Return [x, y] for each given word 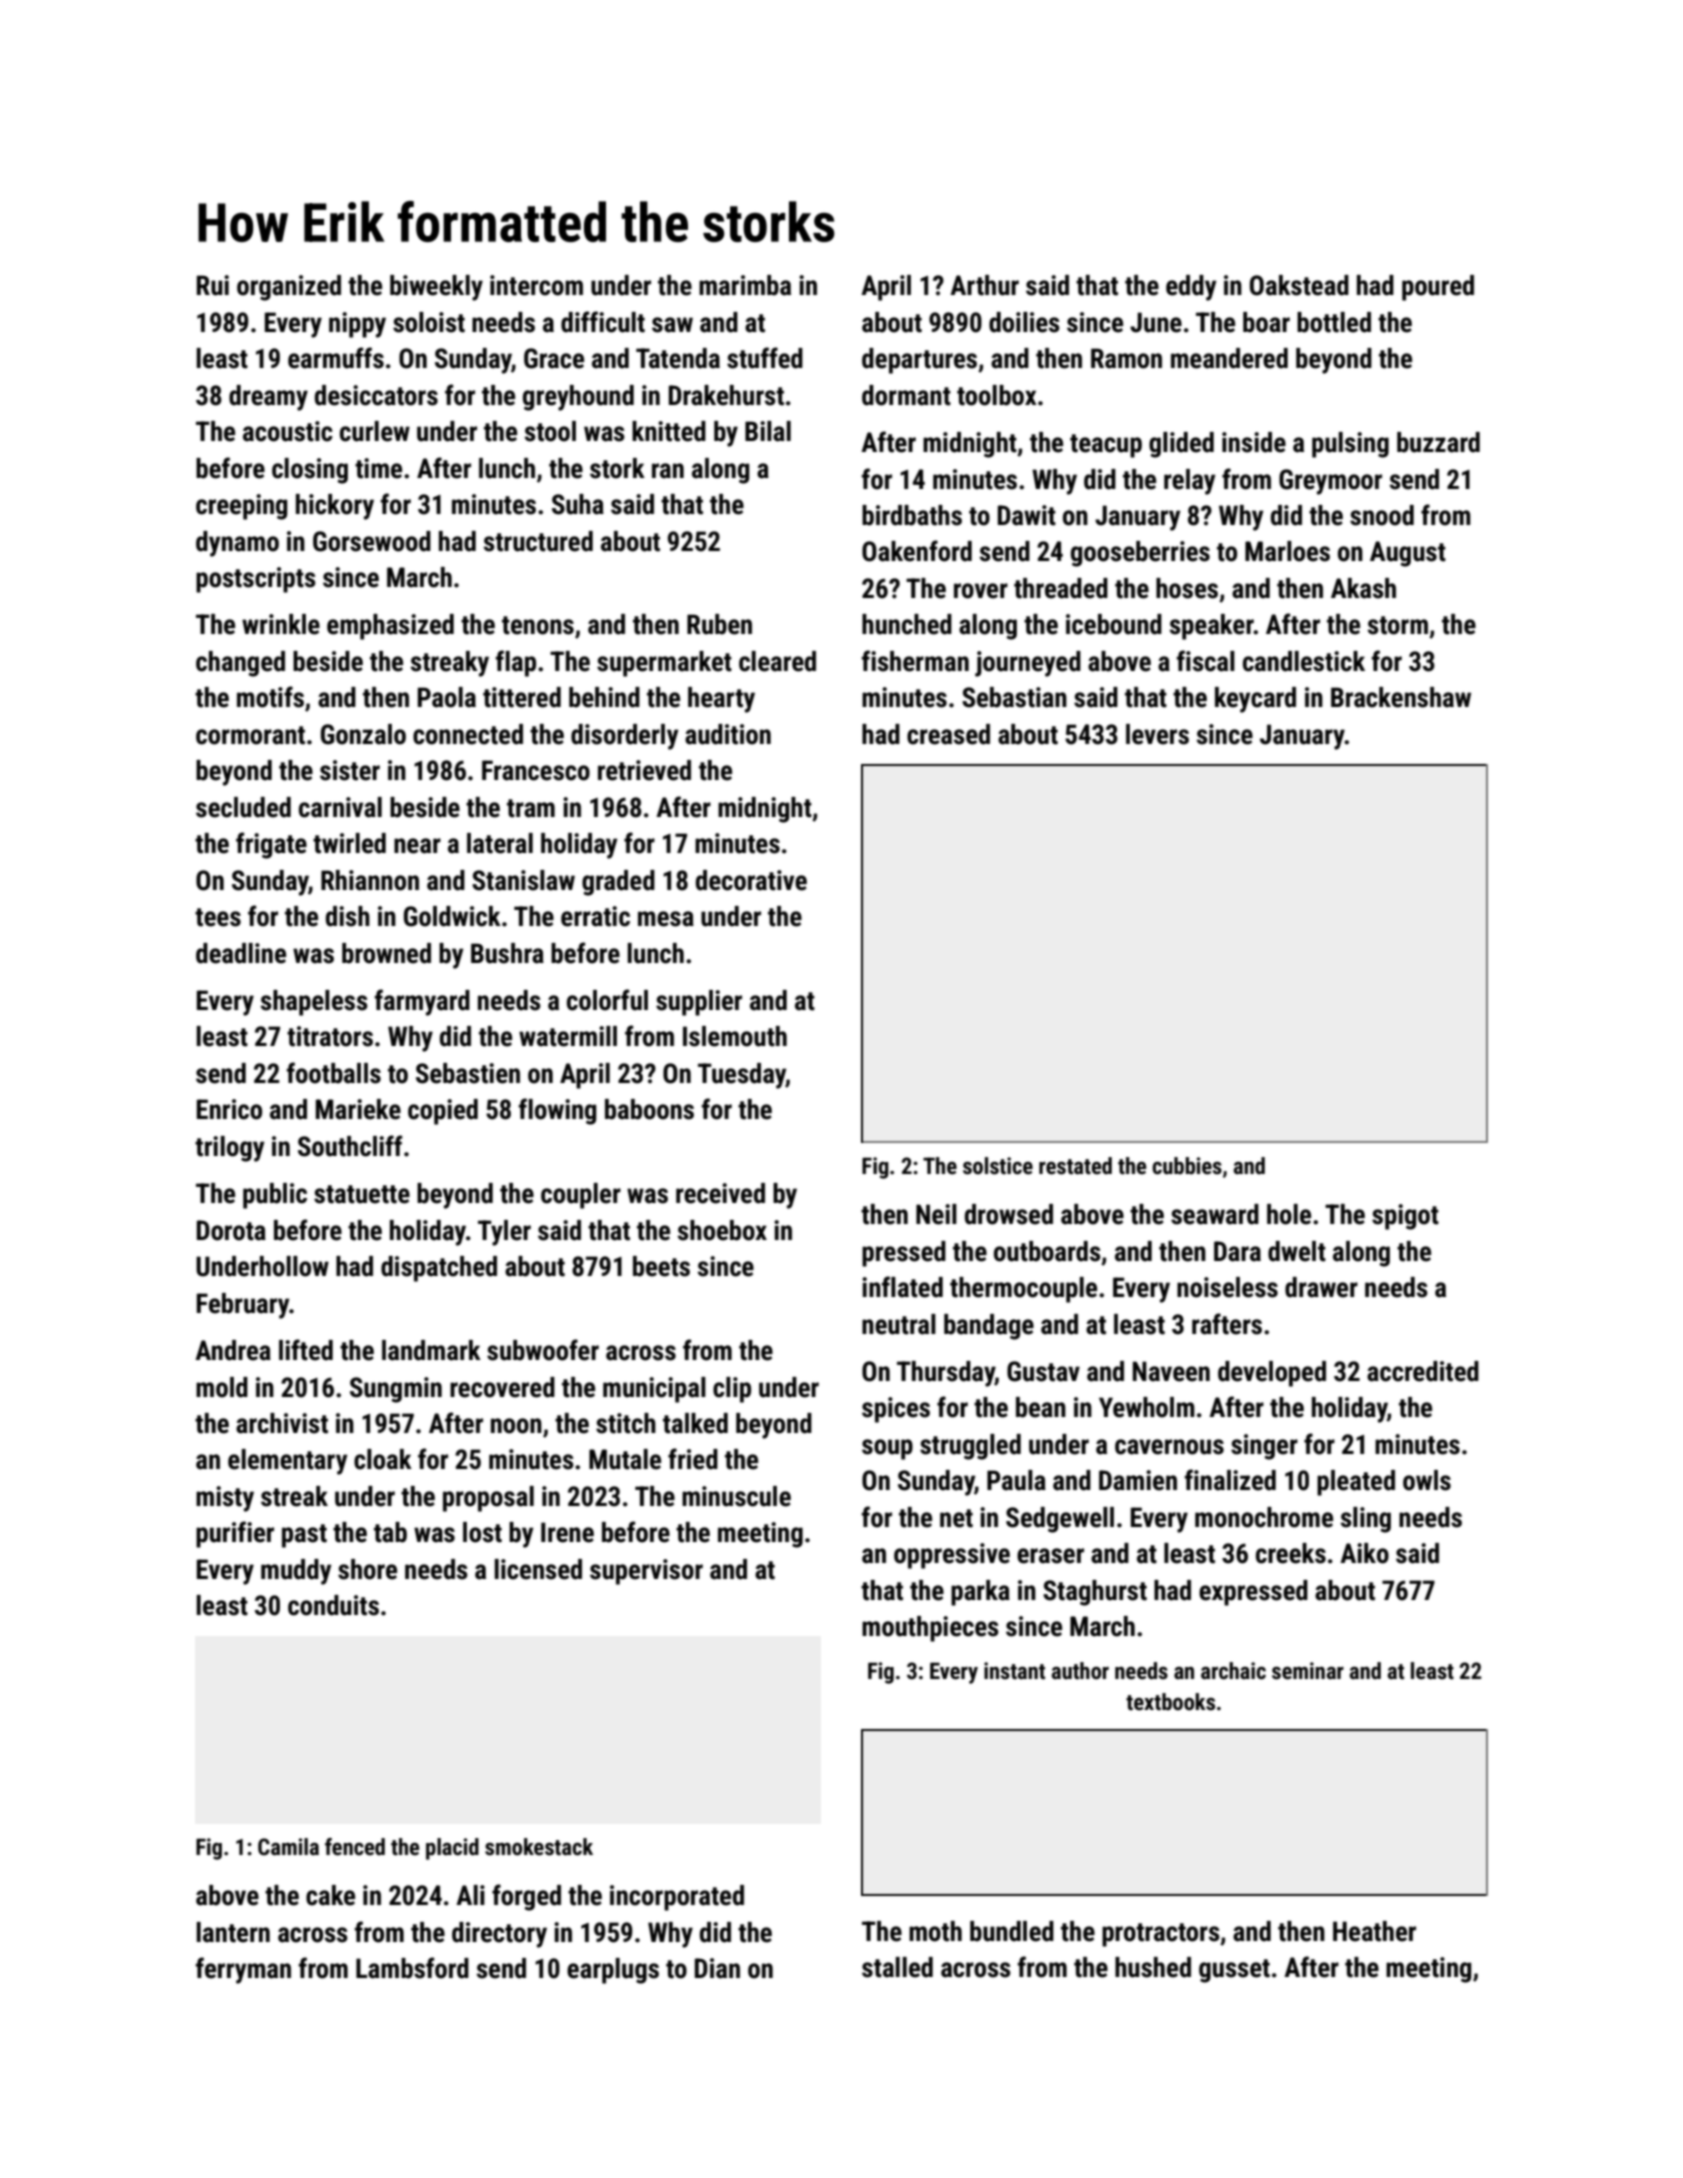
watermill [568, 1036]
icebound [1114, 624]
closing [310, 471]
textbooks [1170, 1702]
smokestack [539, 1847]
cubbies [1187, 1166]
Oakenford [917, 551]
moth [935, 1931]
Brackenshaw [1401, 697]
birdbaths [912, 515]
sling [1366, 1520]
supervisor [646, 1572]
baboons [649, 1109]
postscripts [256, 580]
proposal [488, 1499]
